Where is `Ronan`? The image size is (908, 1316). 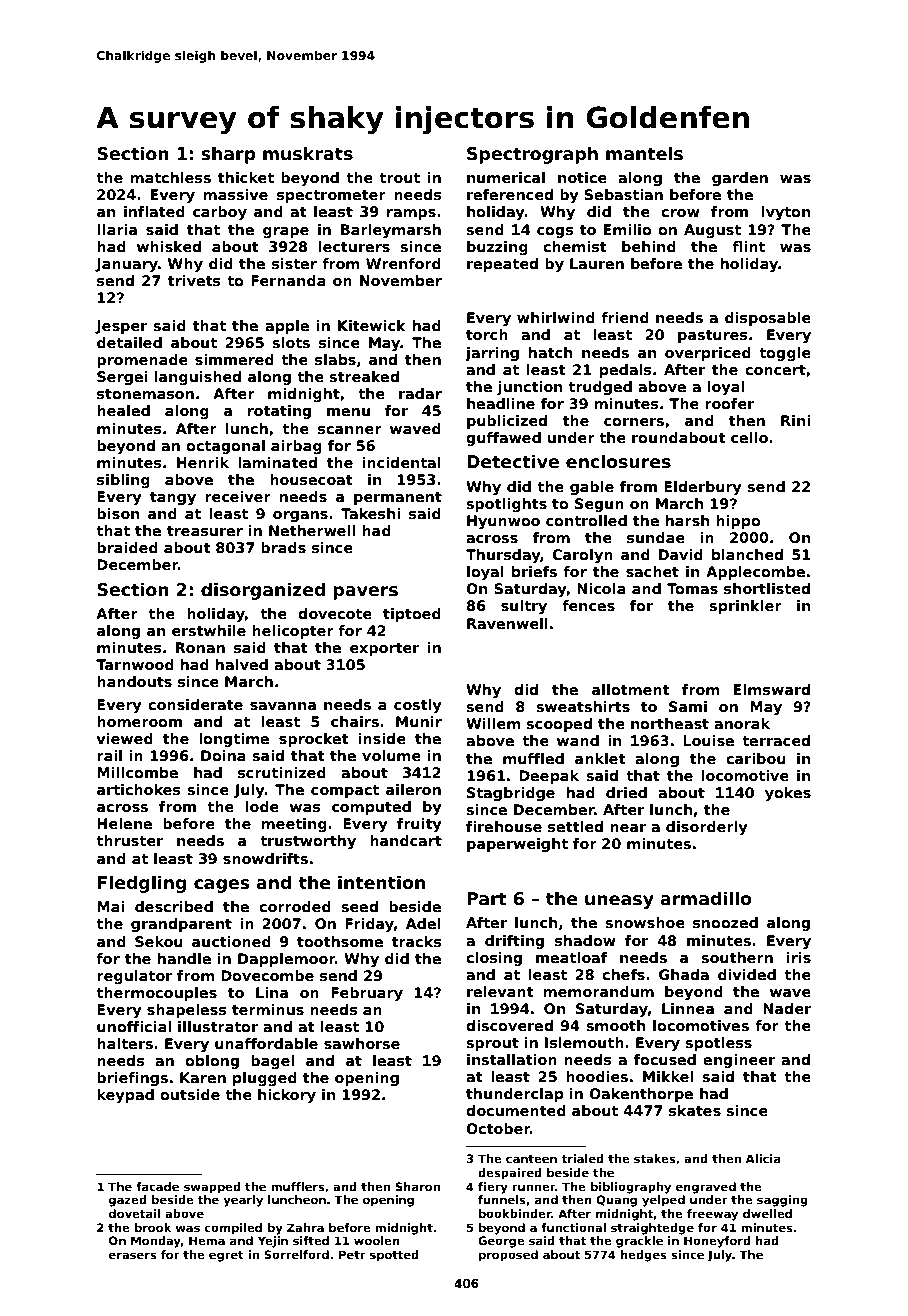 Ronan is located at coordinates (200, 647).
